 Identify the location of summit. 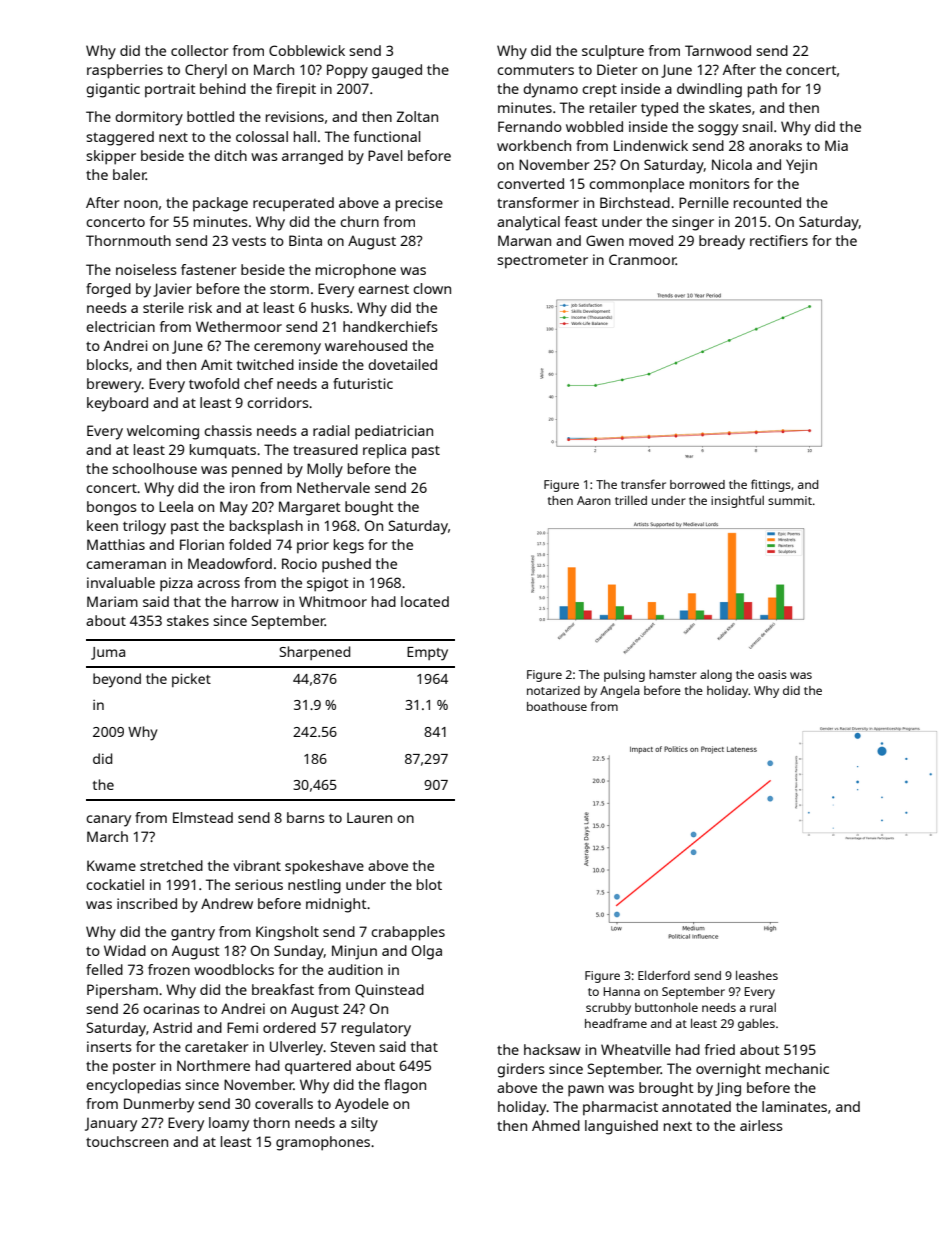
(790, 500).
